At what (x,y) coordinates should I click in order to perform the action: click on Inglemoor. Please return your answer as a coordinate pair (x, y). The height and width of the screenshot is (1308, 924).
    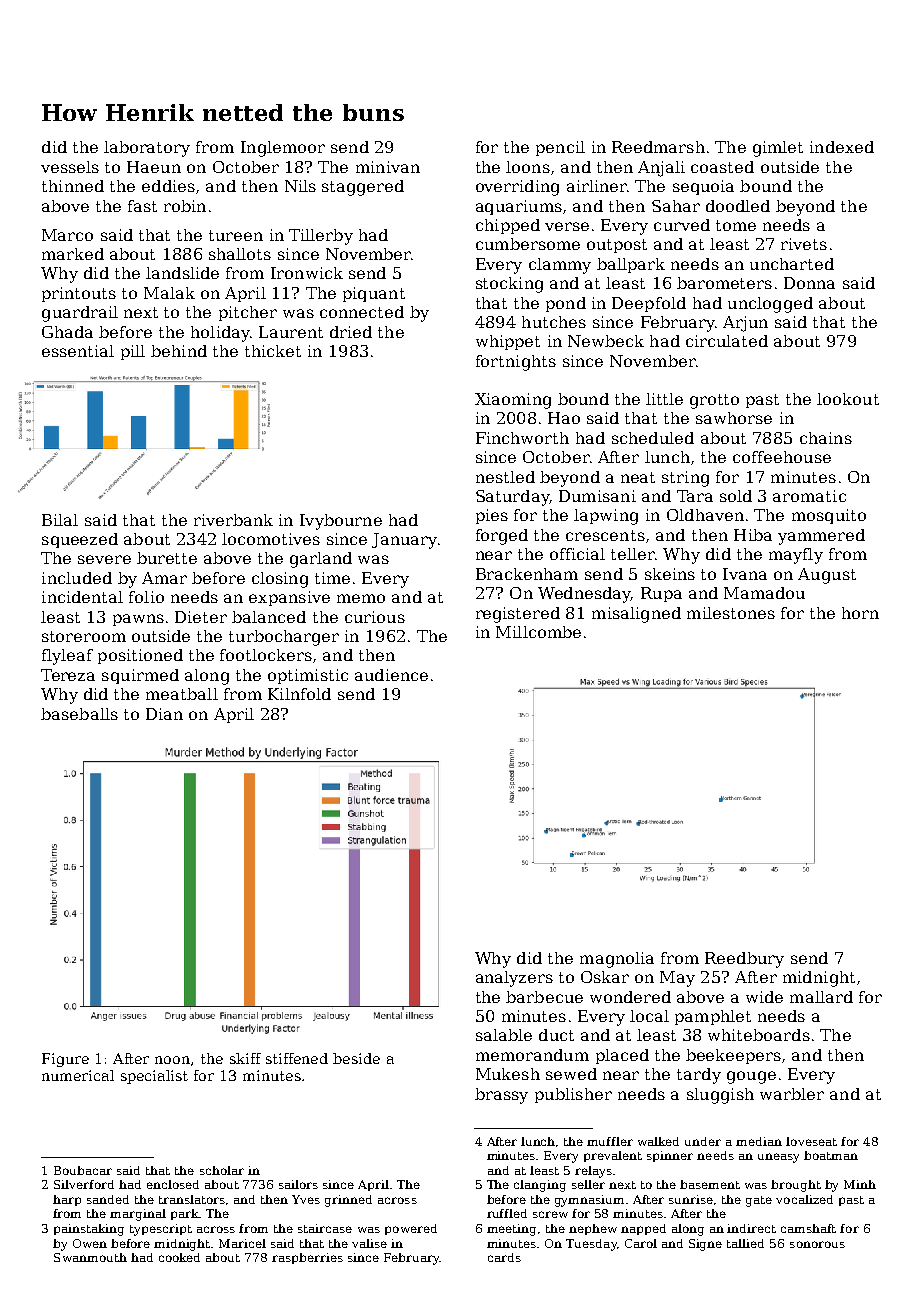
    Looking at the image, I should click on (283, 149).
